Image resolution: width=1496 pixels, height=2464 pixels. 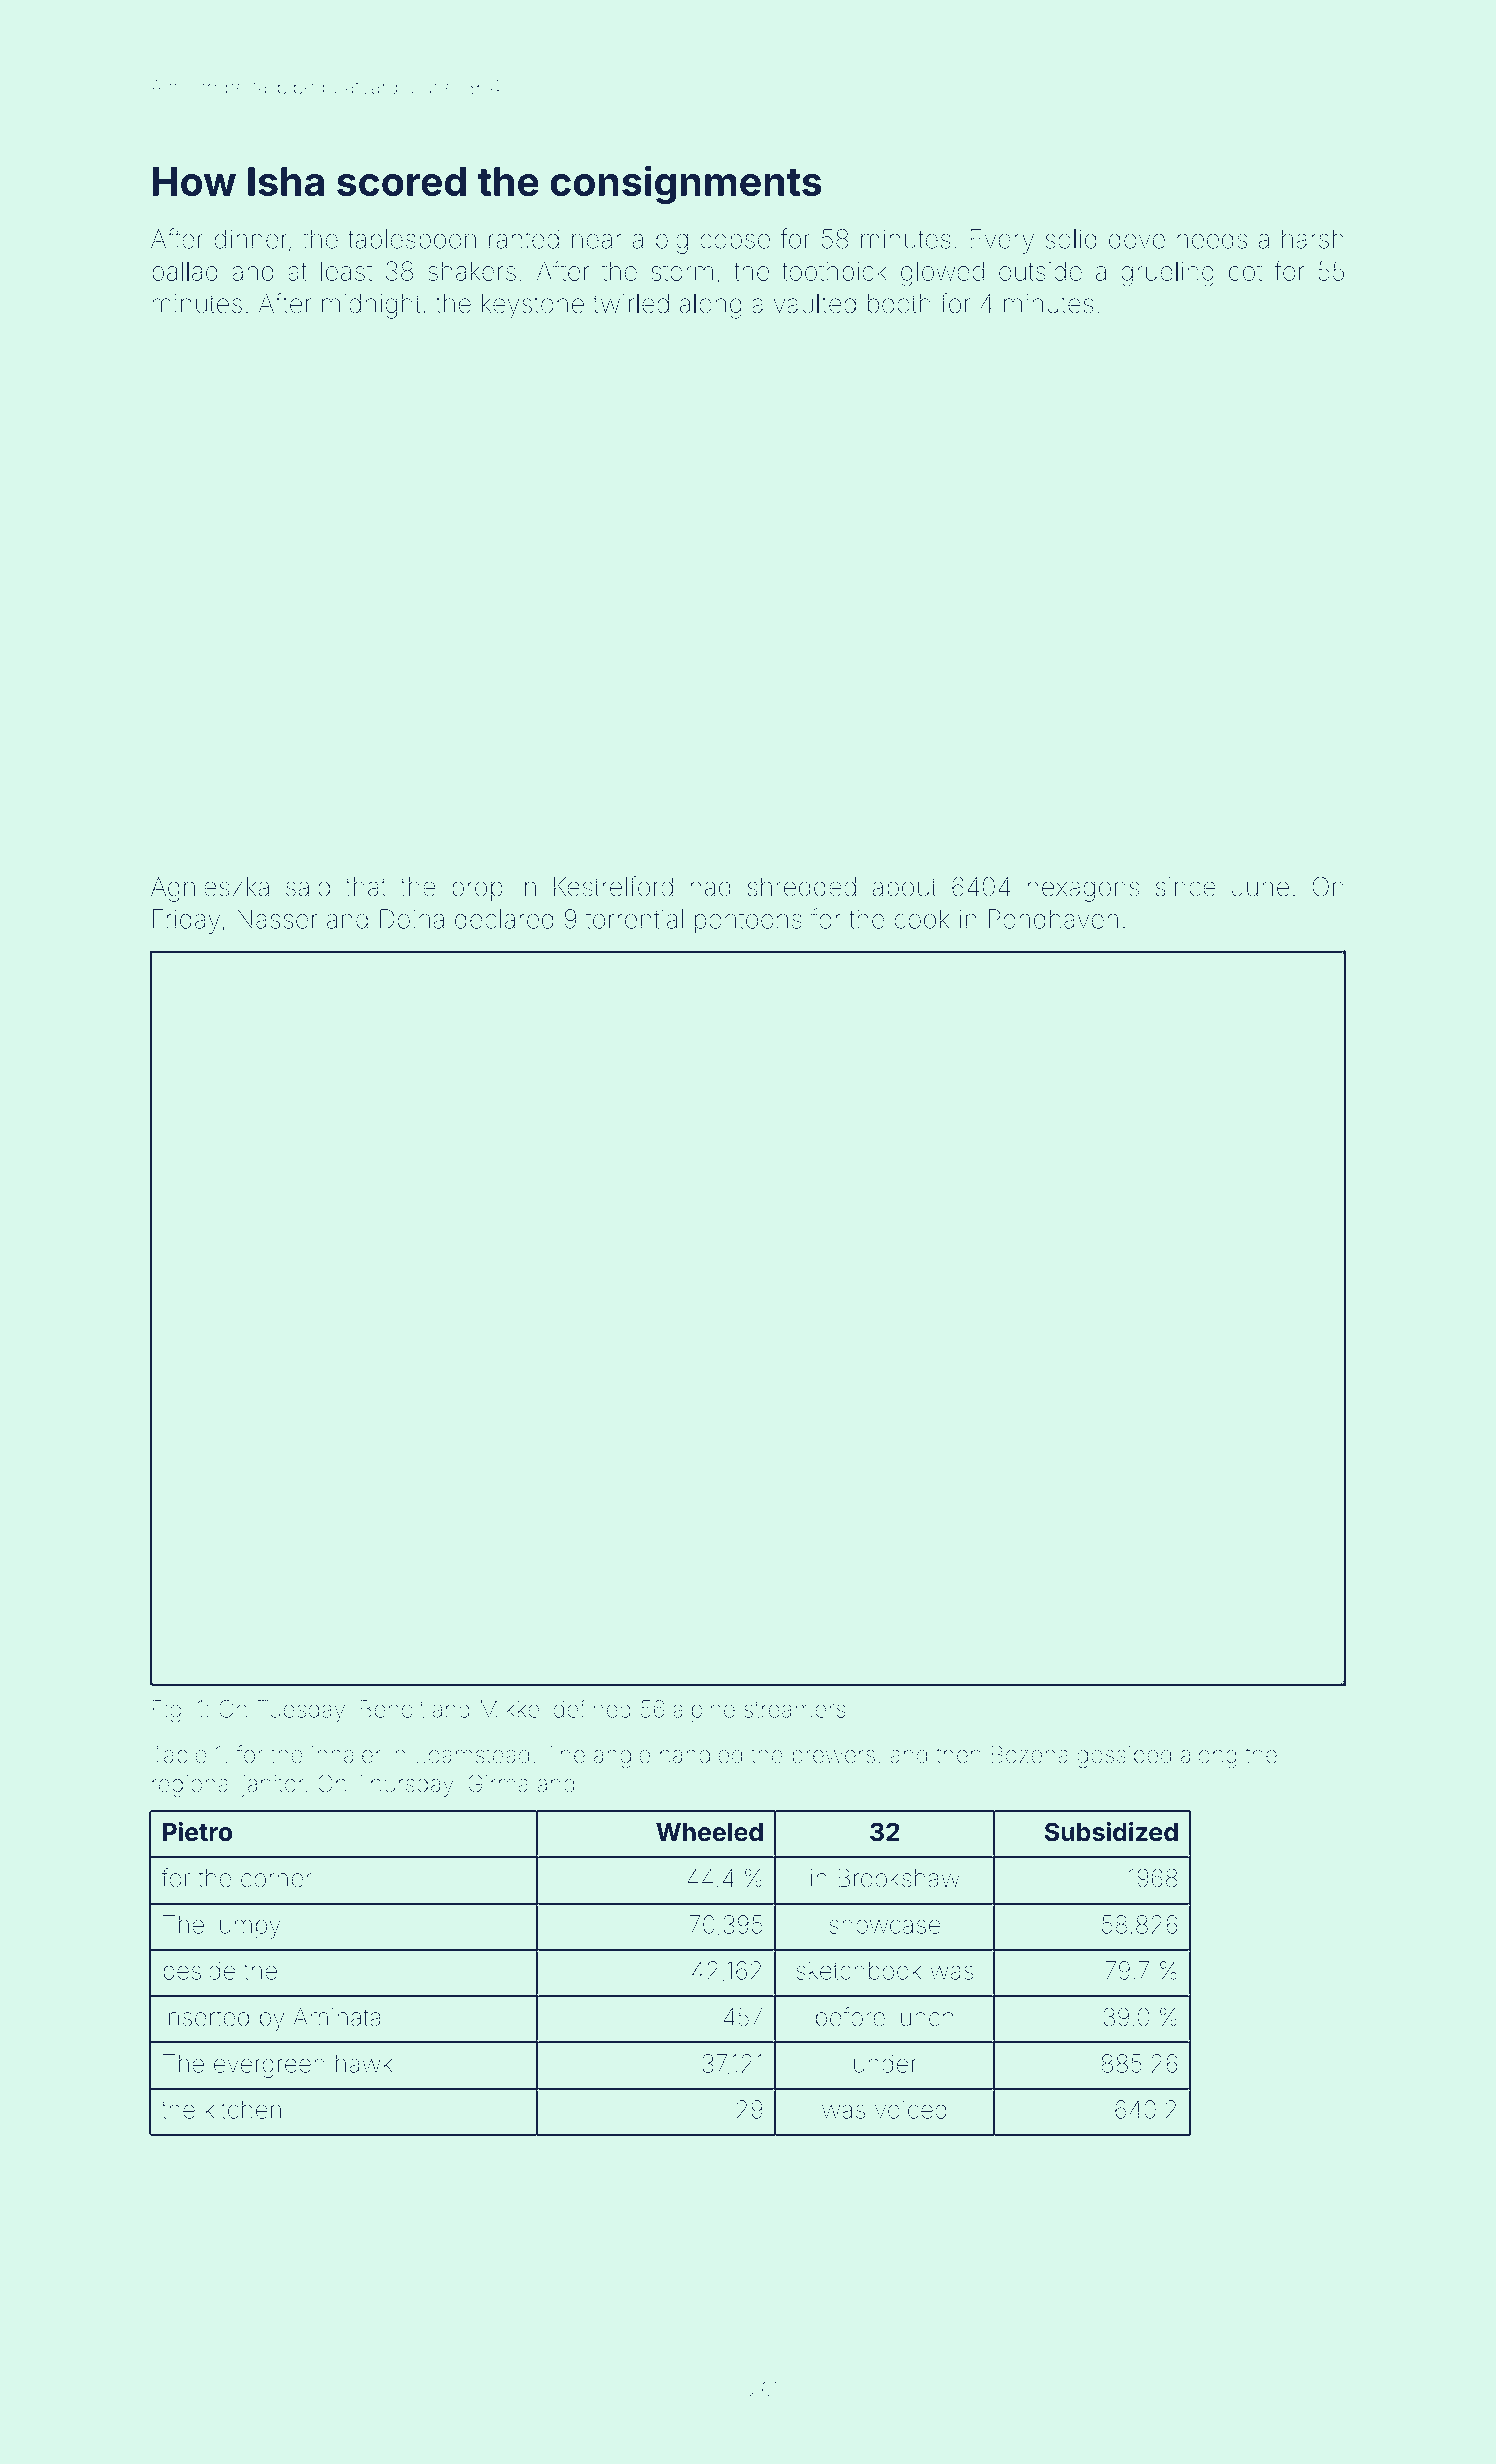 I want to click on about, so click(x=904, y=887).
